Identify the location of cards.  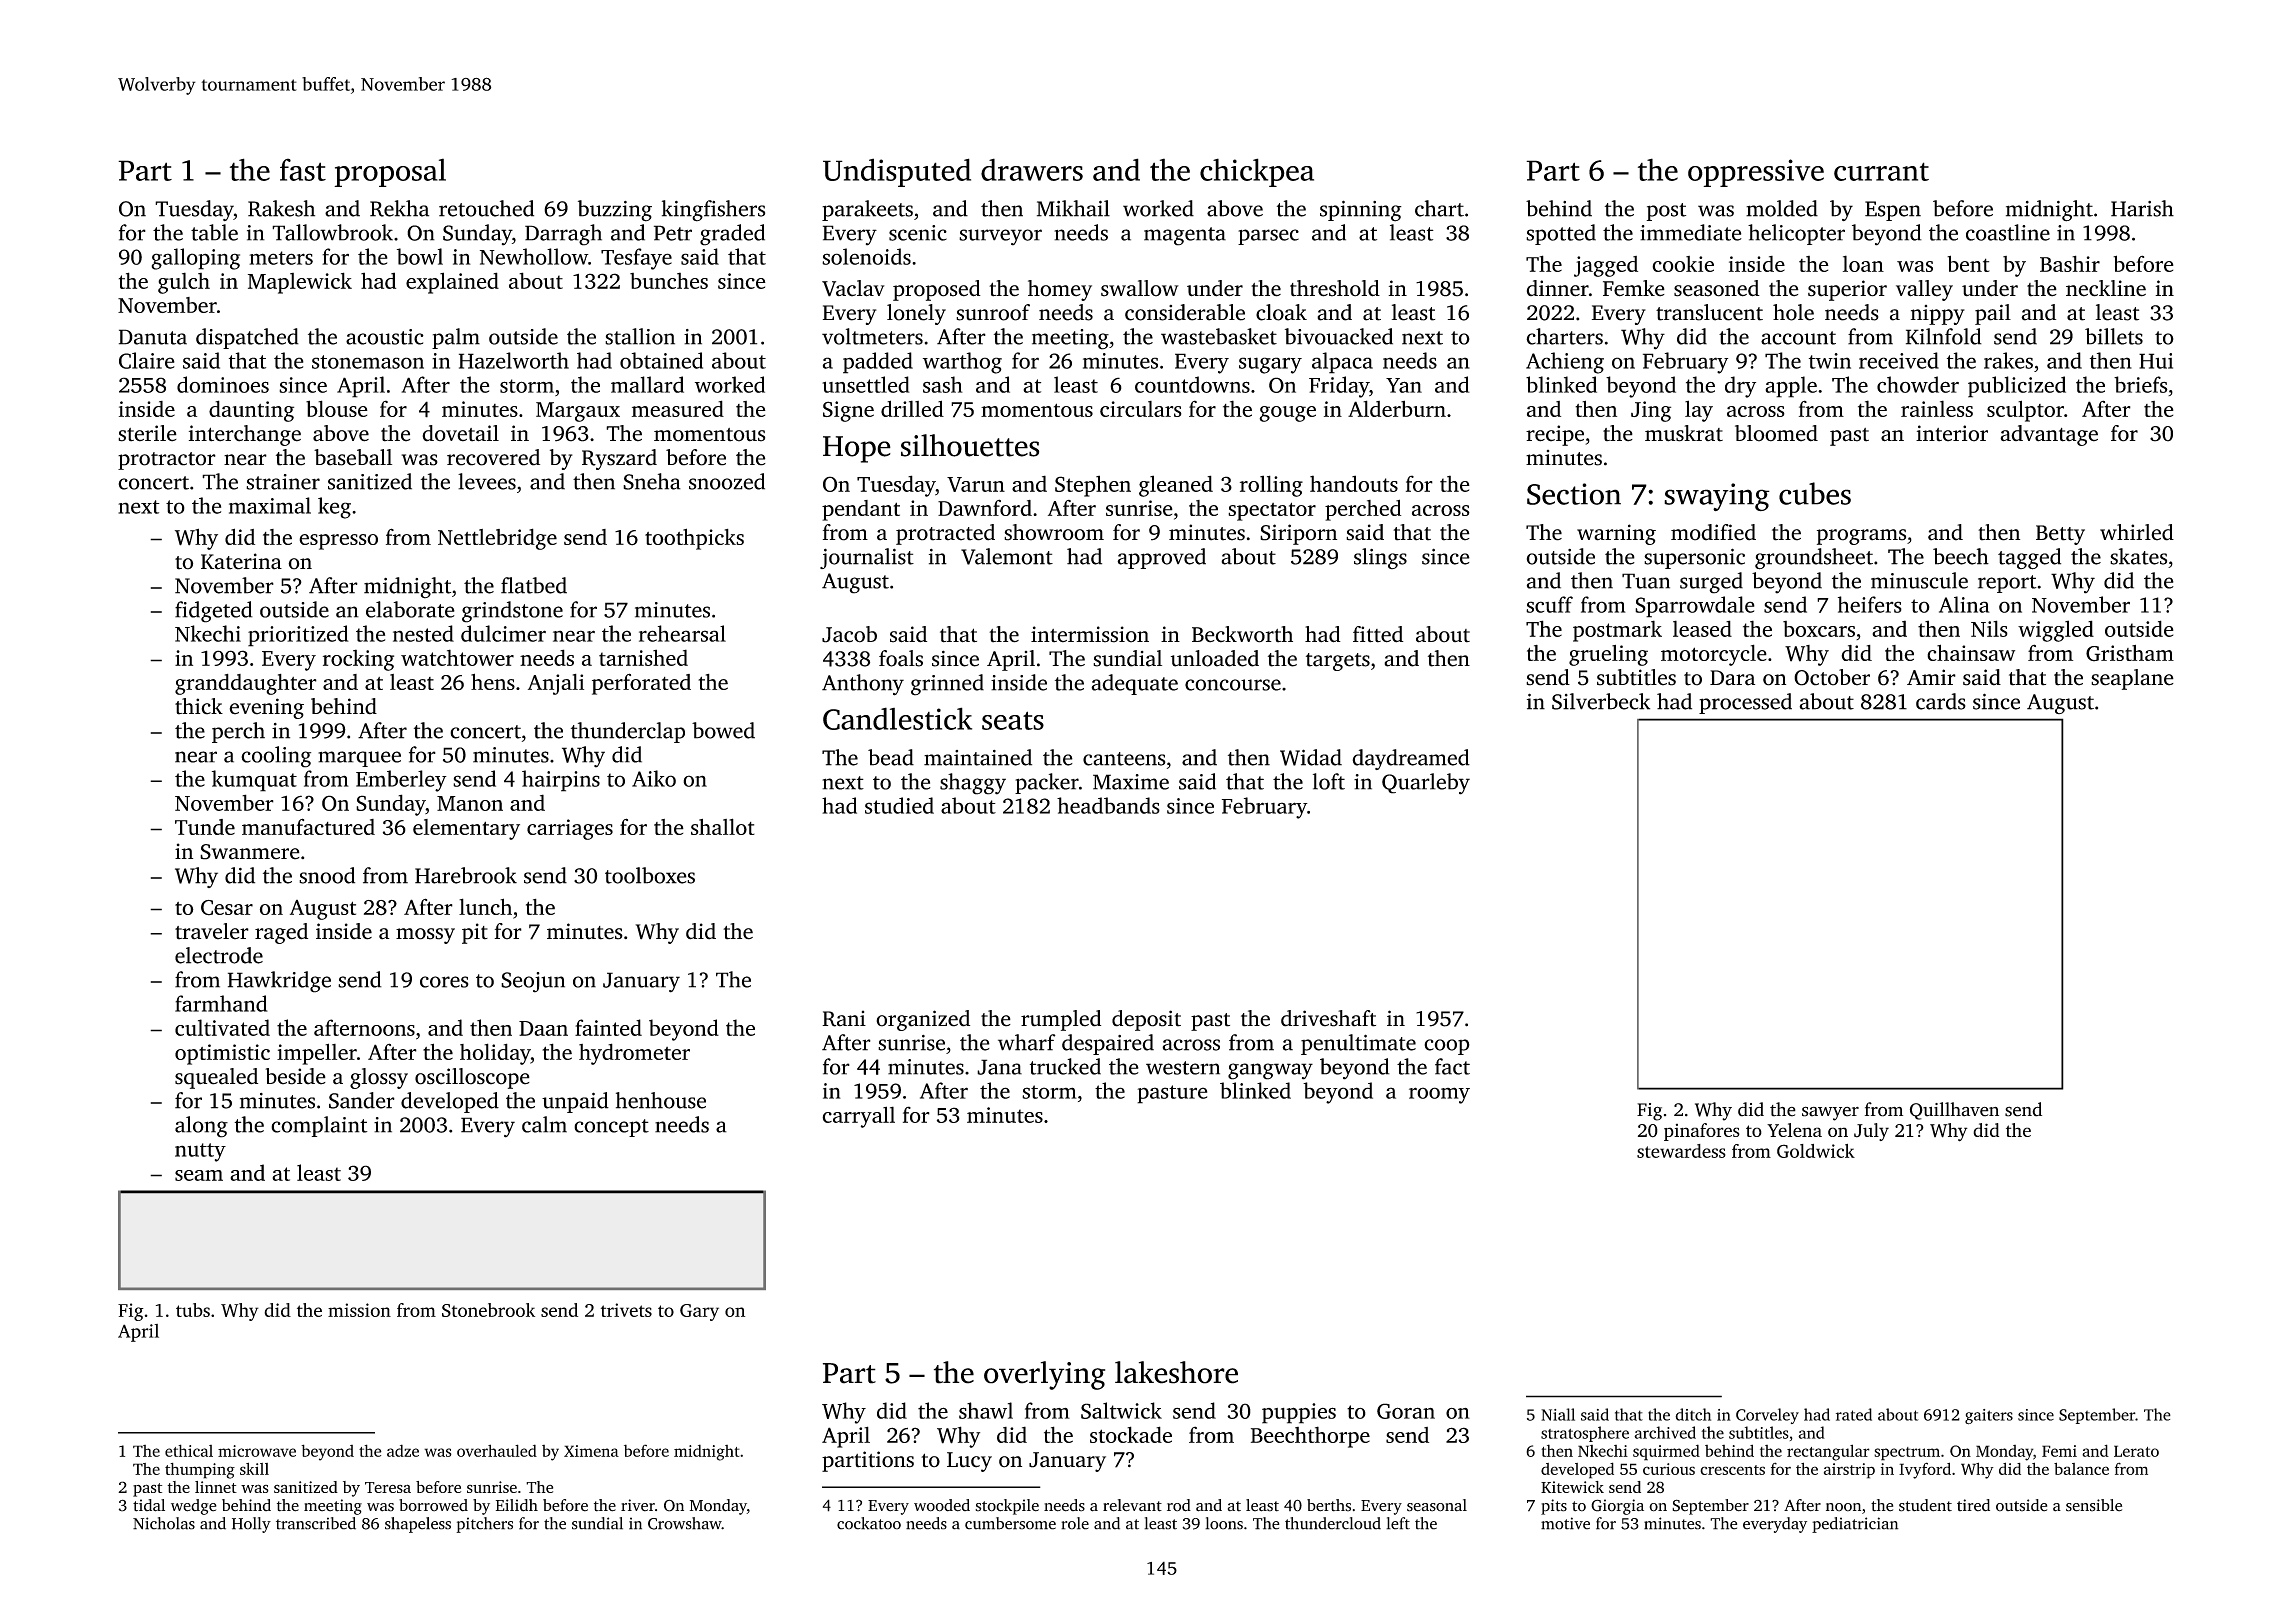
(1941, 701).
